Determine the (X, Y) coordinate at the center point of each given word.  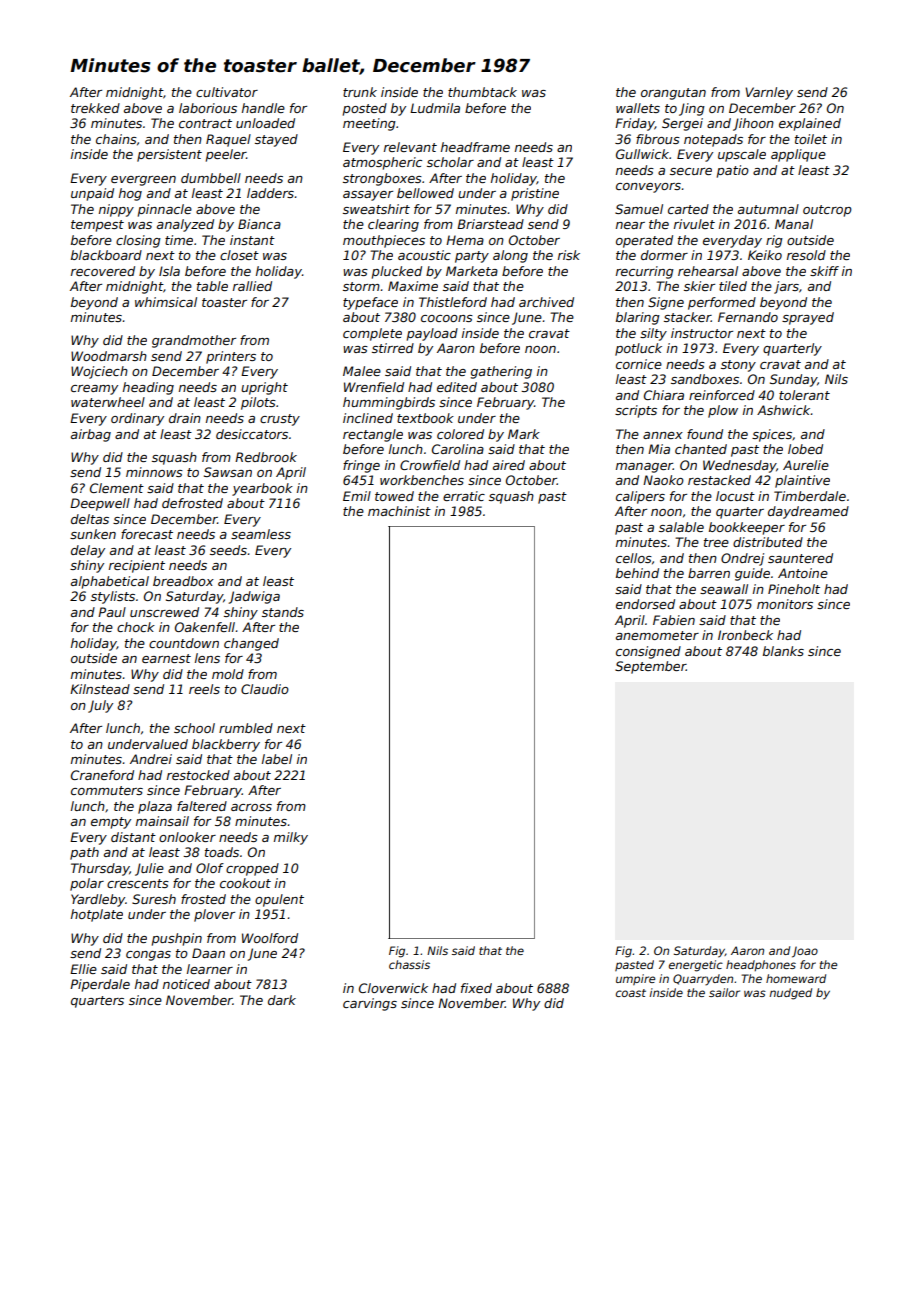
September (650, 667)
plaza (155, 807)
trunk (360, 92)
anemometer (657, 635)
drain (185, 418)
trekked (95, 108)
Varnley (769, 93)
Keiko (765, 255)
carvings (370, 1004)
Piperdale (100, 985)
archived (546, 302)
